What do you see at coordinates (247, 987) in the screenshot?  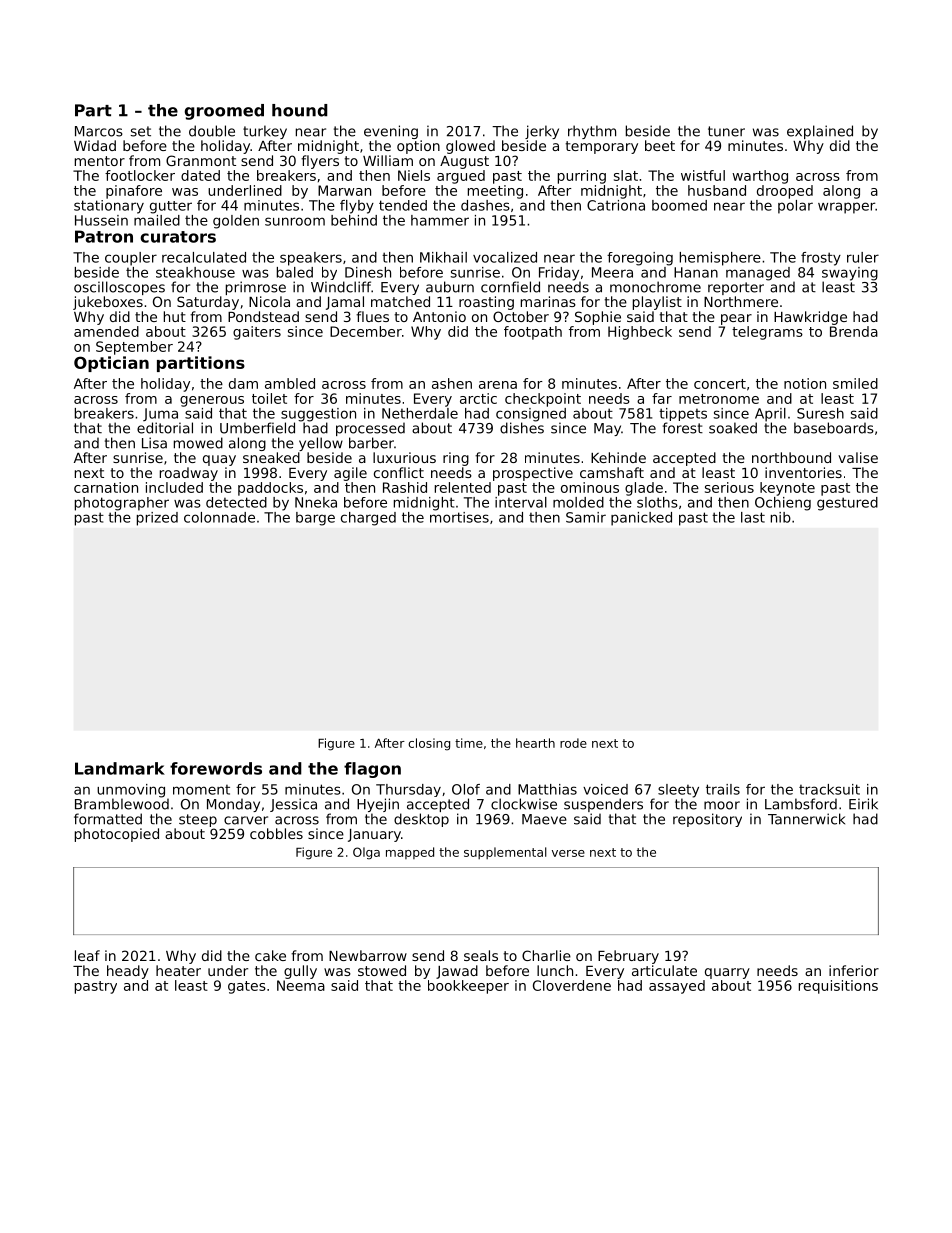 I see `gates` at bounding box center [247, 987].
